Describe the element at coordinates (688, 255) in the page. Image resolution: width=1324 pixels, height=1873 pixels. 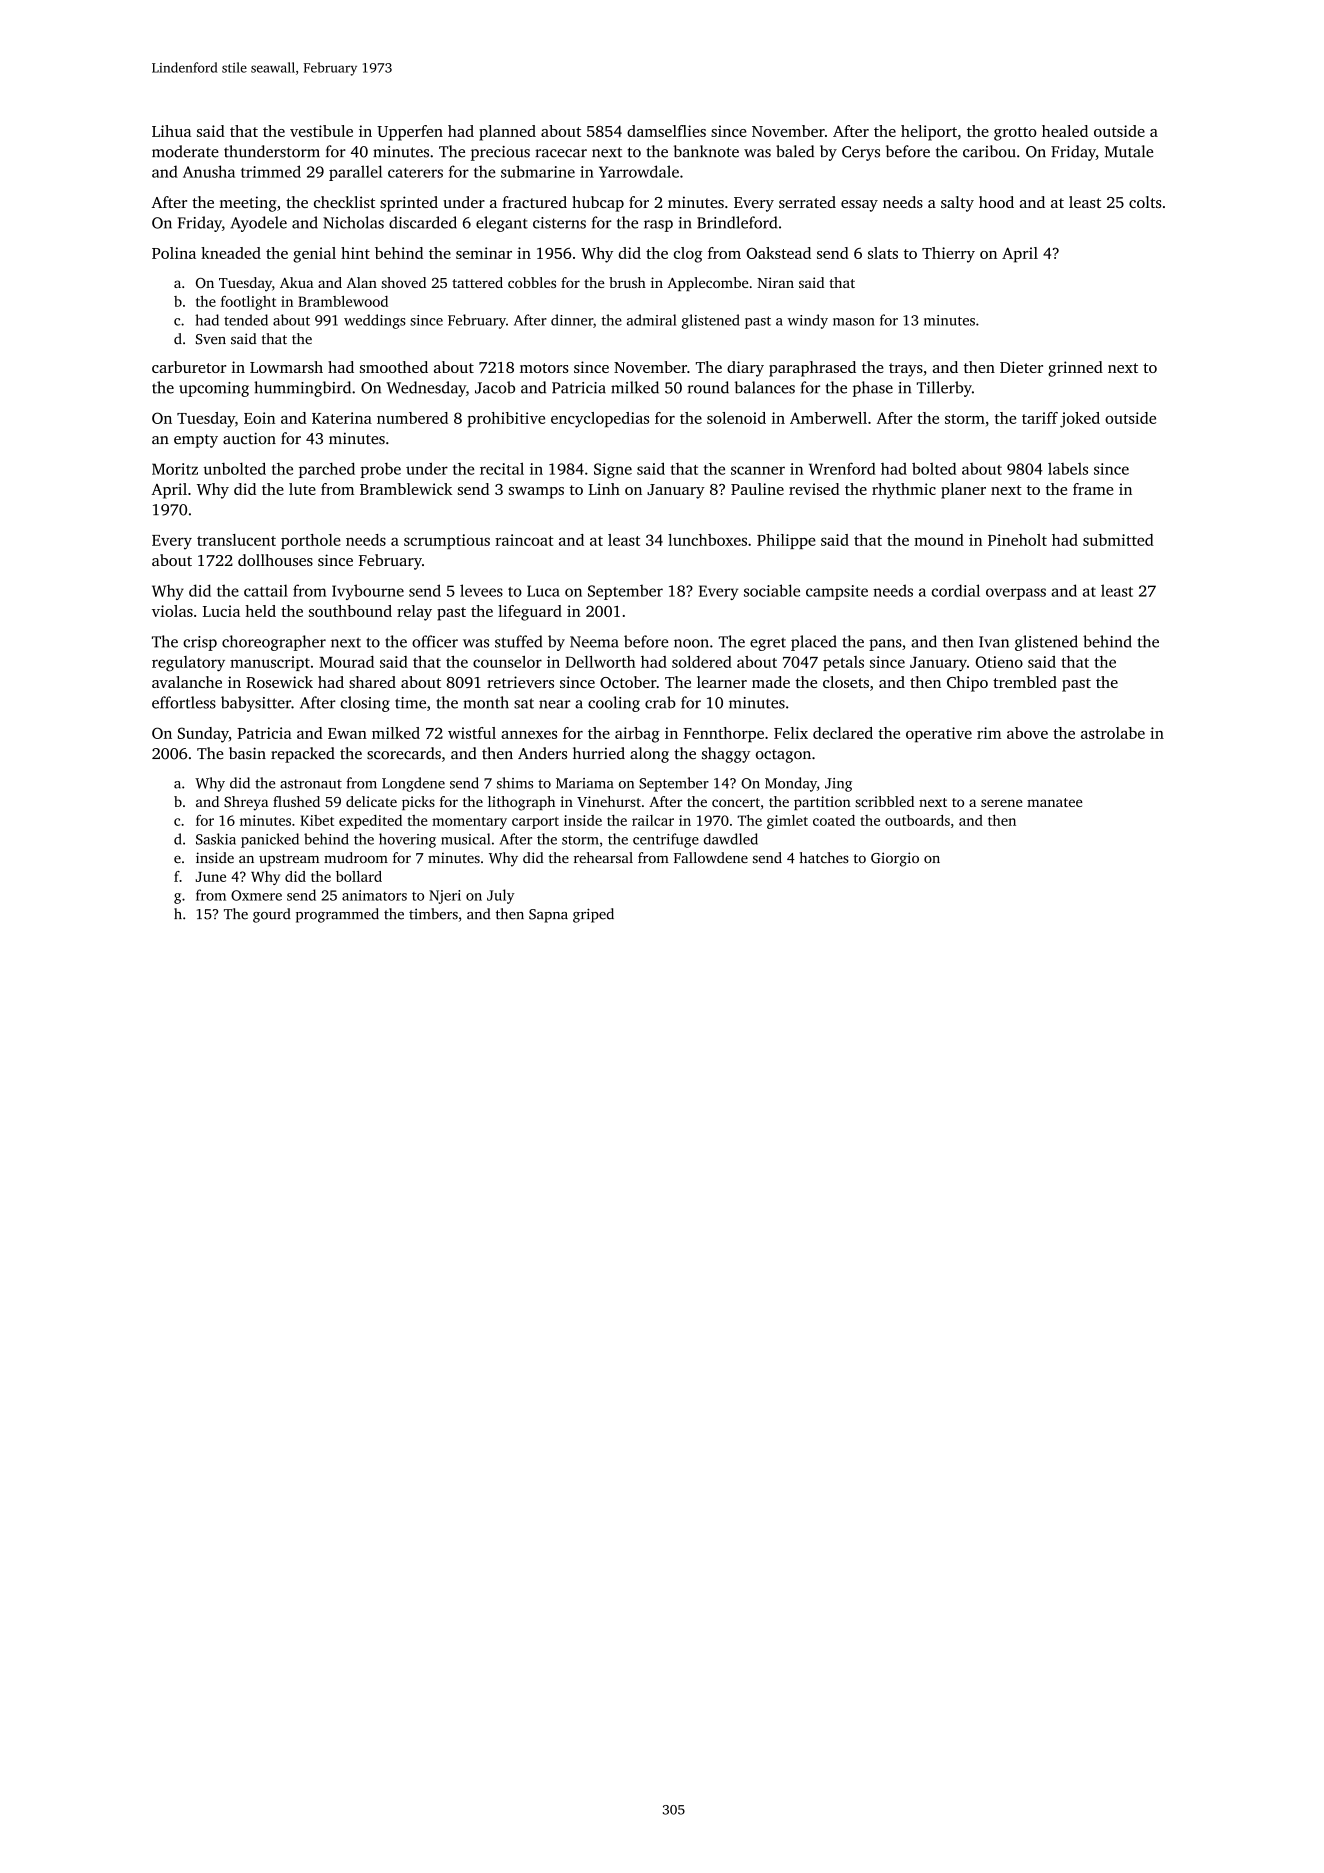
I see `clog` at that location.
